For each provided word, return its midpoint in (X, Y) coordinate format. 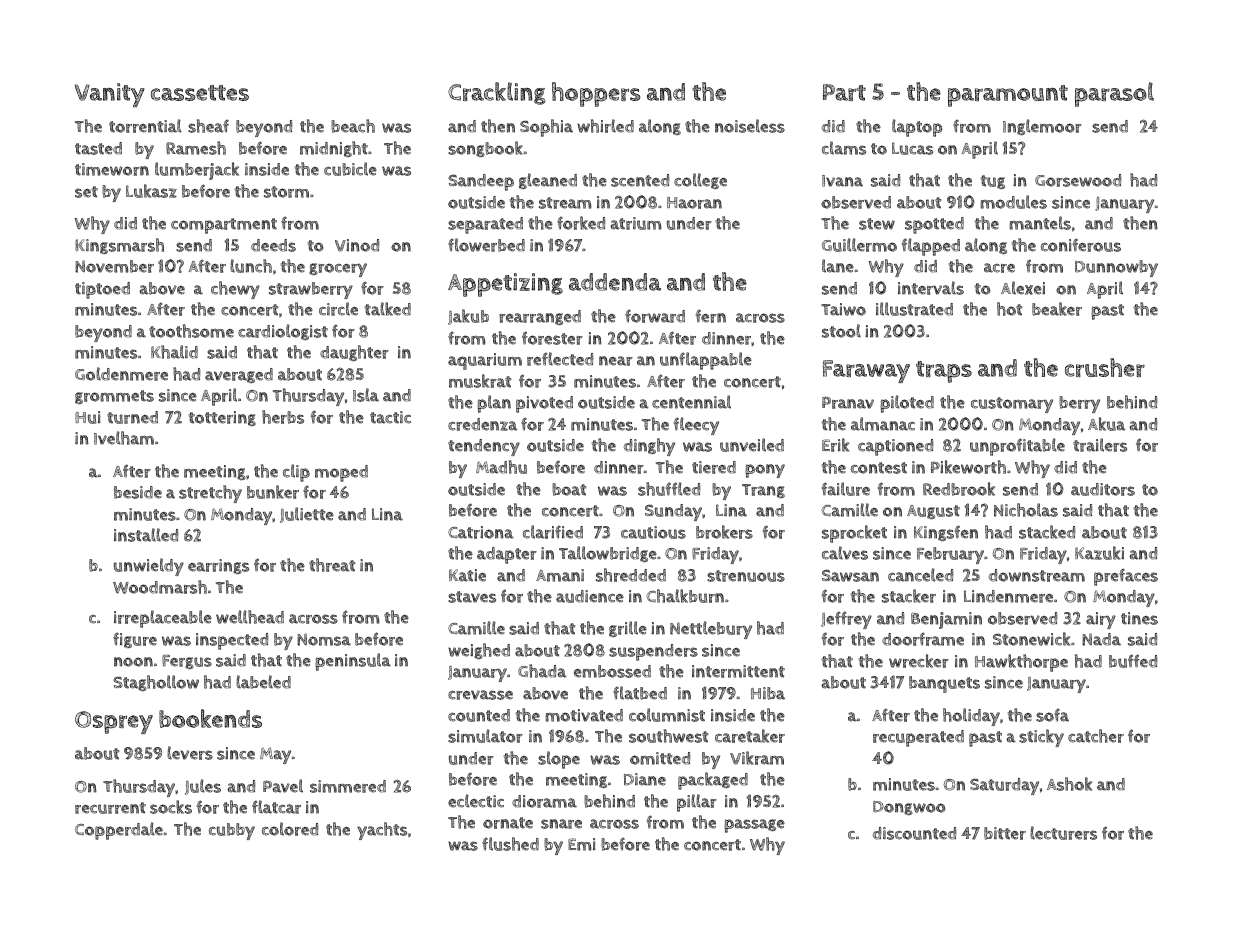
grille (628, 629)
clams (844, 148)
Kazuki (1099, 553)
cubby (232, 831)
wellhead (250, 617)
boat (569, 489)
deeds (273, 245)
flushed (510, 844)
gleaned (548, 181)
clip (296, 473)
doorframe (923, 639)
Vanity (110, 95)
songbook (485, 149)
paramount (1008, 96)
